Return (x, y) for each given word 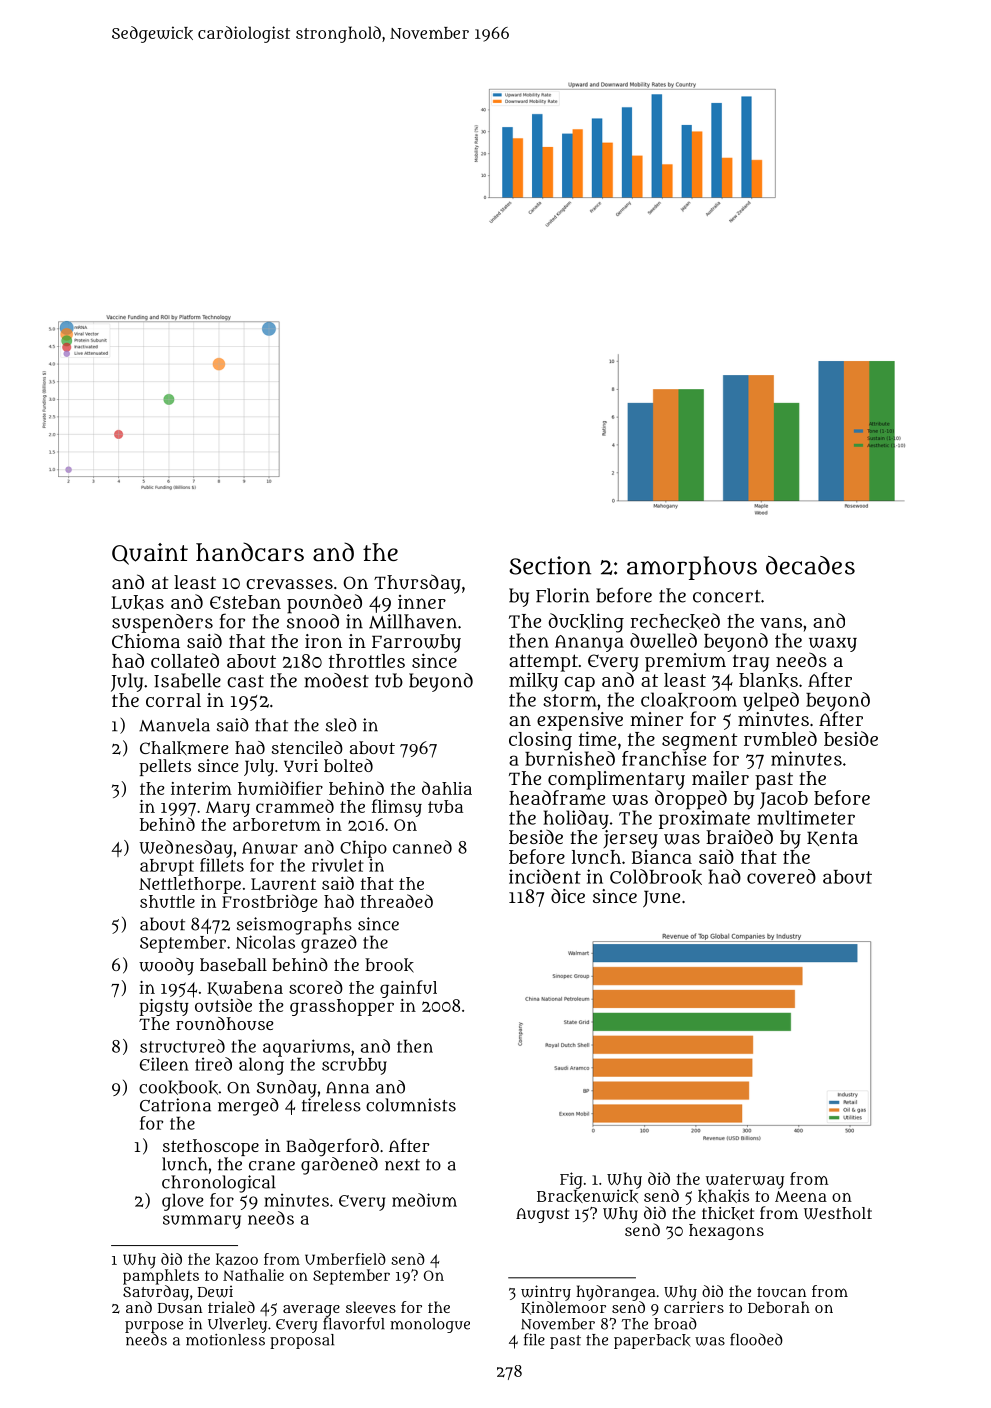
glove (183, 1202)
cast (245, 681)
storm (570, 700)
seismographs (294, 926)
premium (685, 662)
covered (781, 876)
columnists (411, 1105)
